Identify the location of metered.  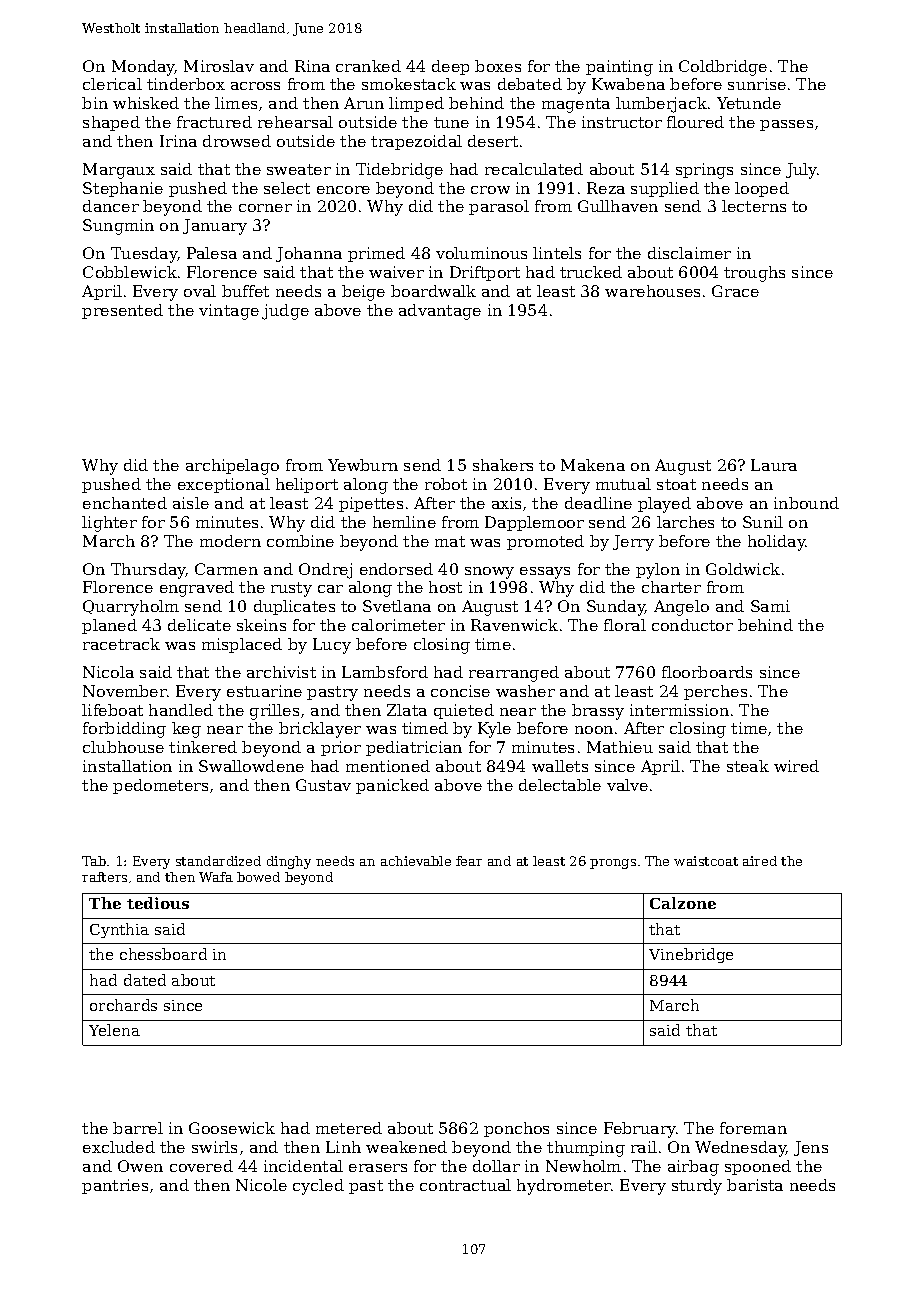
(349, 1128).
